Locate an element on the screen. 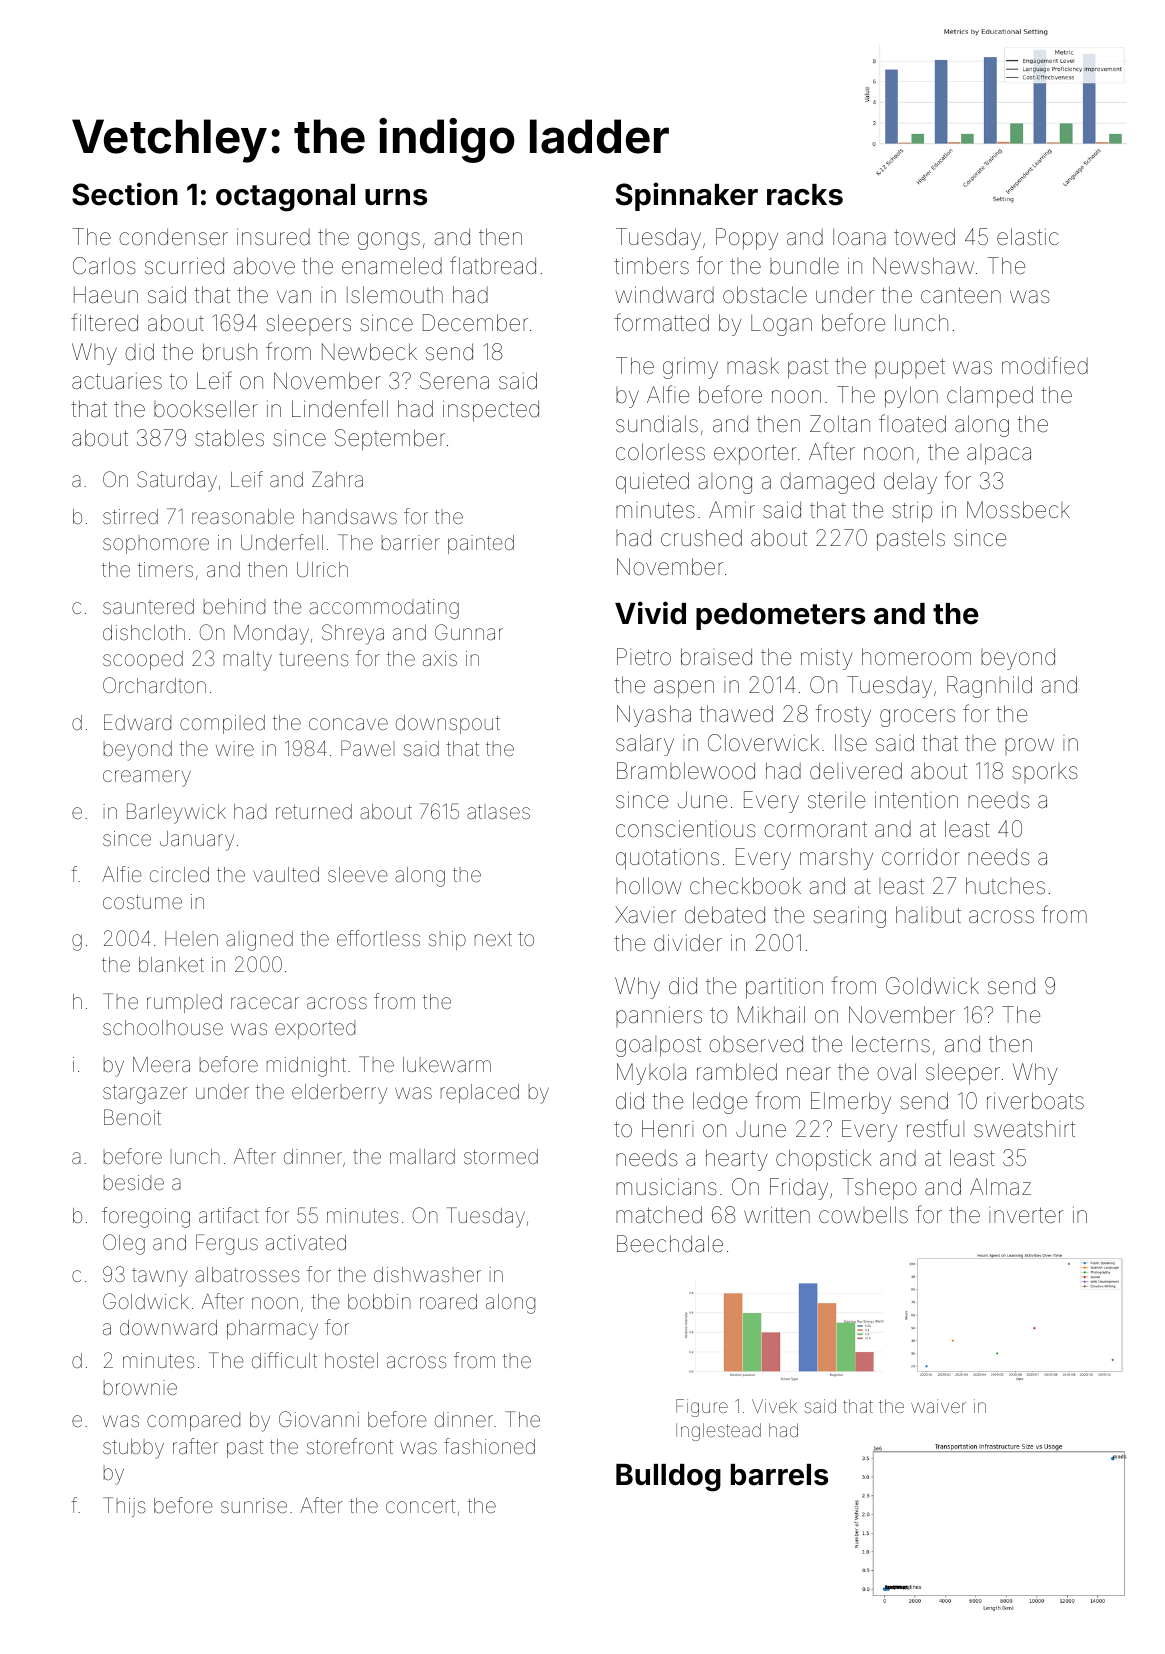 This screenshot has height=1654, width=1165. brownie is located at coordinates (140, 1387).
